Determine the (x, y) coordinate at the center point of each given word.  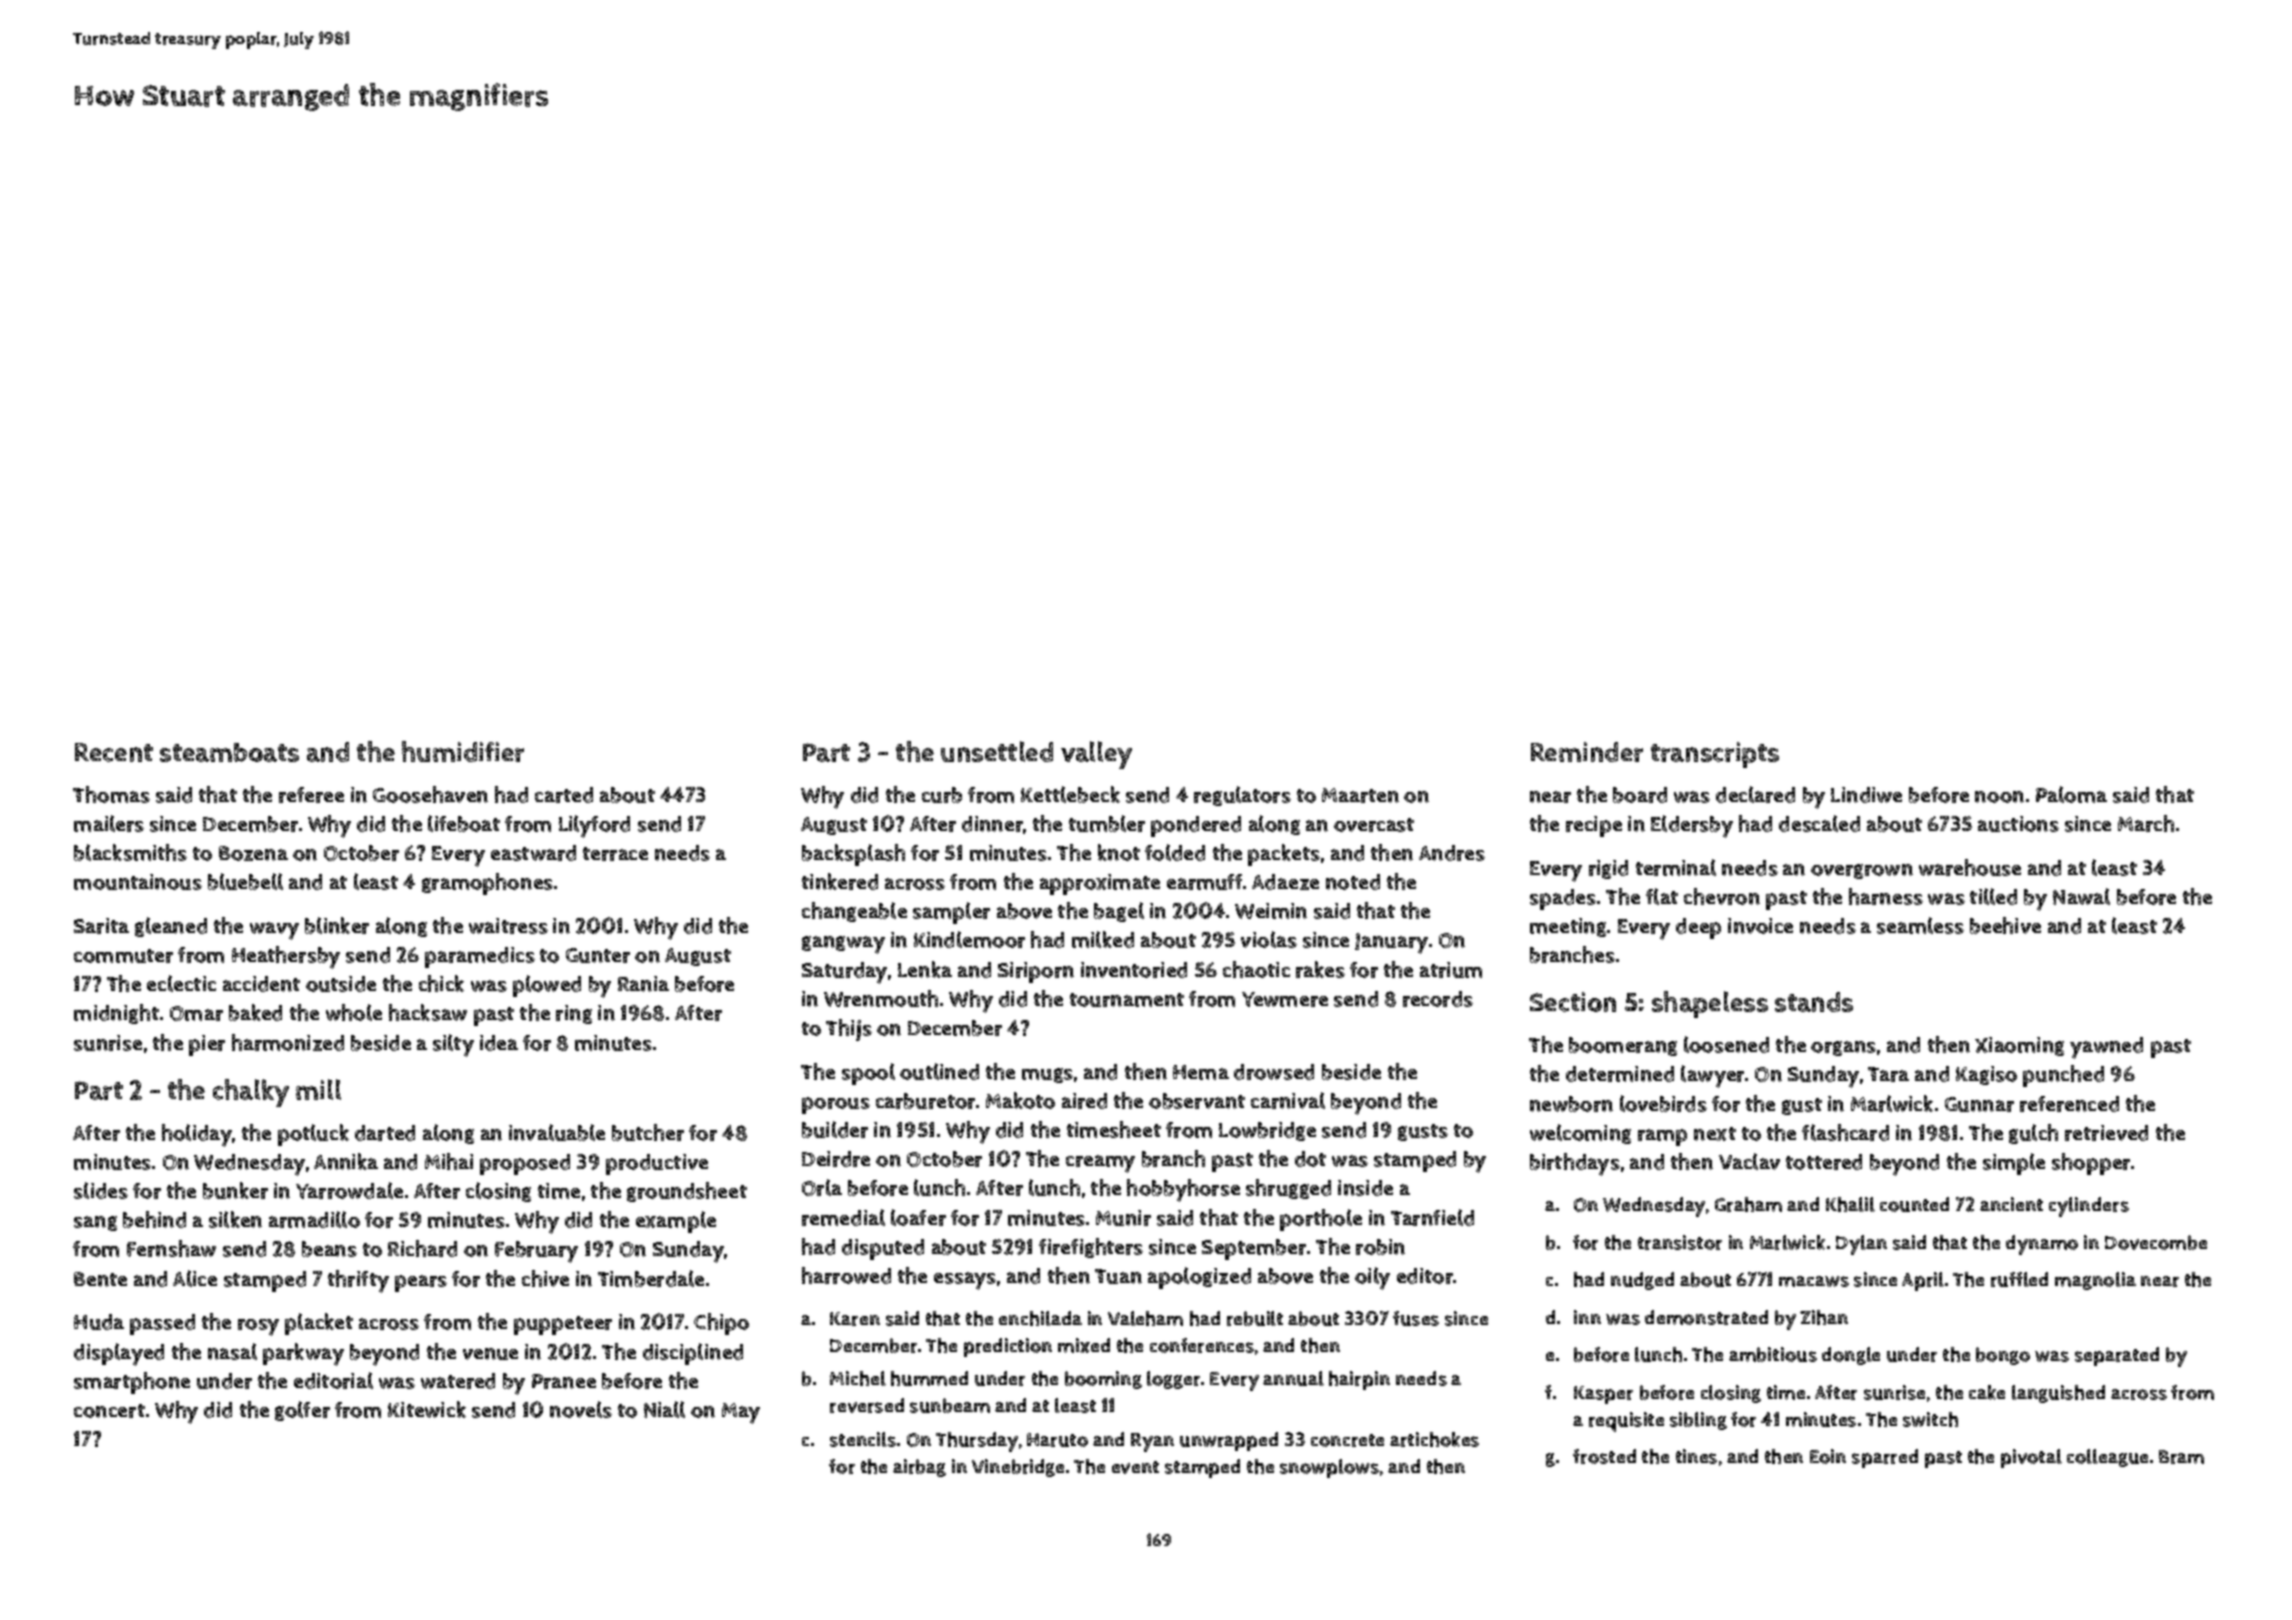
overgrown (1862, 871)
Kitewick (427, 1409)
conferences (1202, 1345)
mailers (109, 823)
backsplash (853, 855)
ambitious (1773, 1354)
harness (1886, 896)
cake (1987, 1392)
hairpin (1359, 1380)
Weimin (1271, 911)
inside (1365, 1188)
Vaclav (1749, 1161)
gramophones (487, 884)
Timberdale (651, 1278)
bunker (235, 1190)
